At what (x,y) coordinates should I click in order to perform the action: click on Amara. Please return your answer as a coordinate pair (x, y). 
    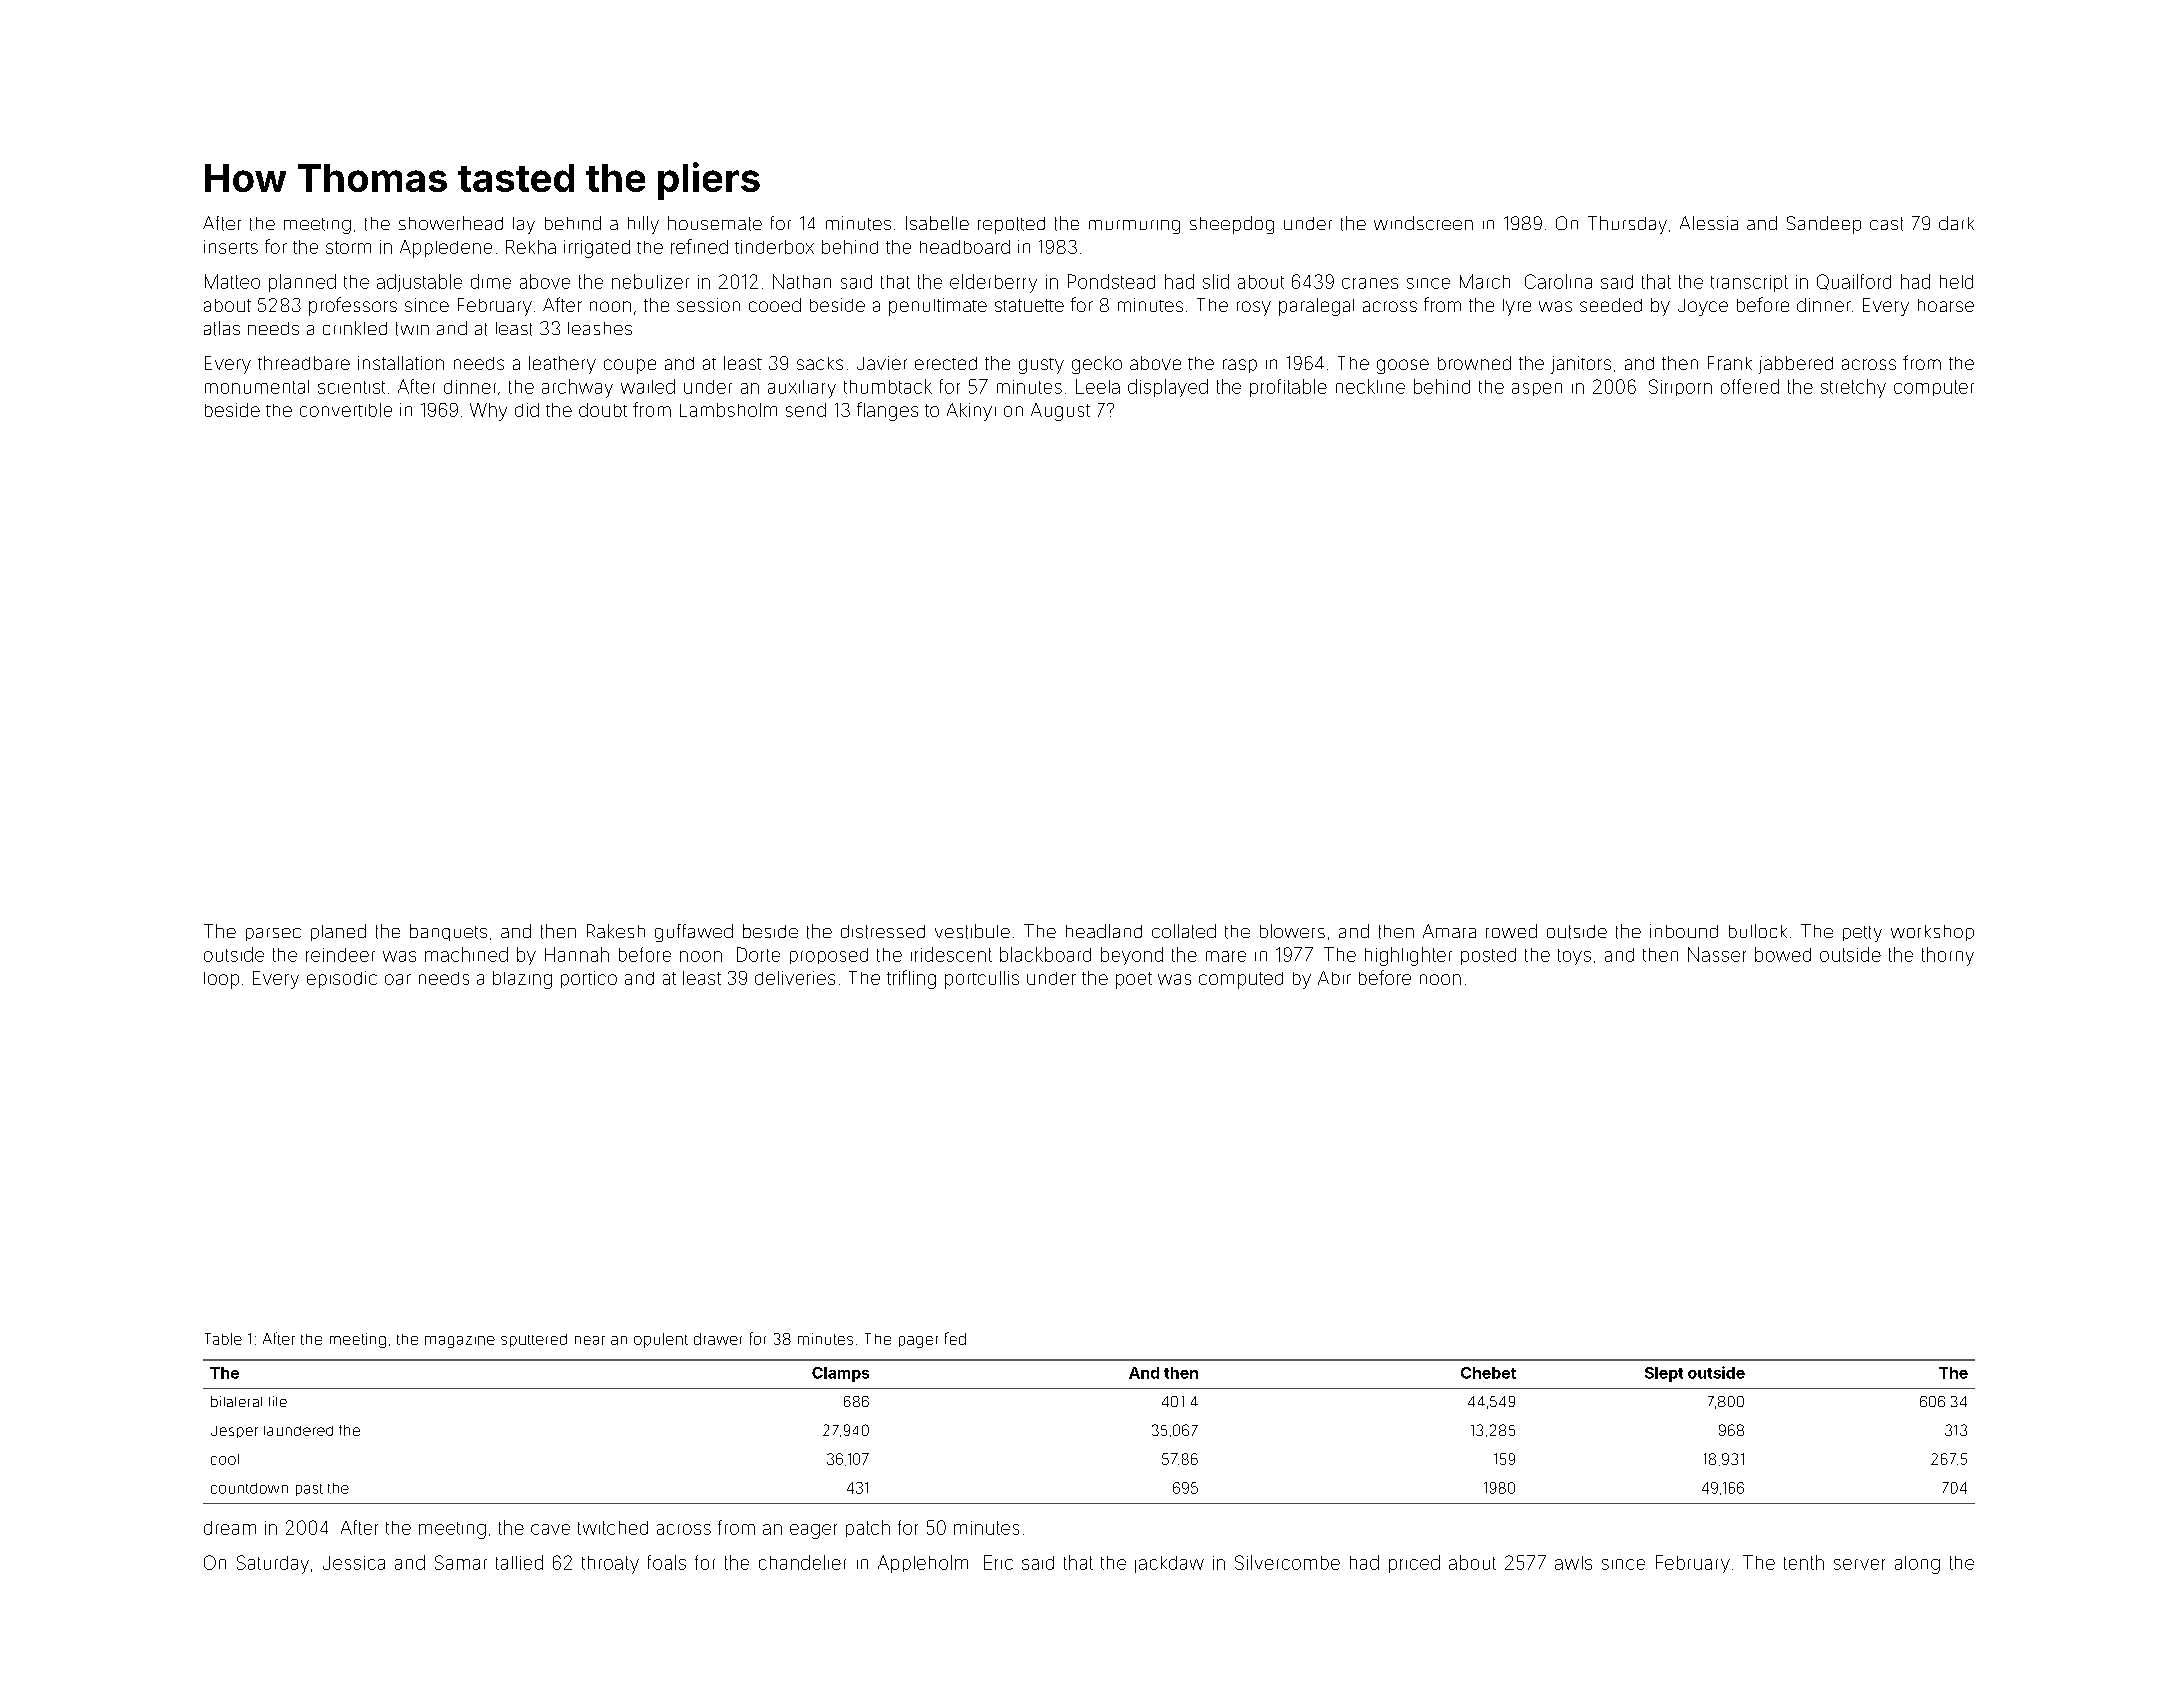
    Looking at the image, I should click on (1449, 931).
